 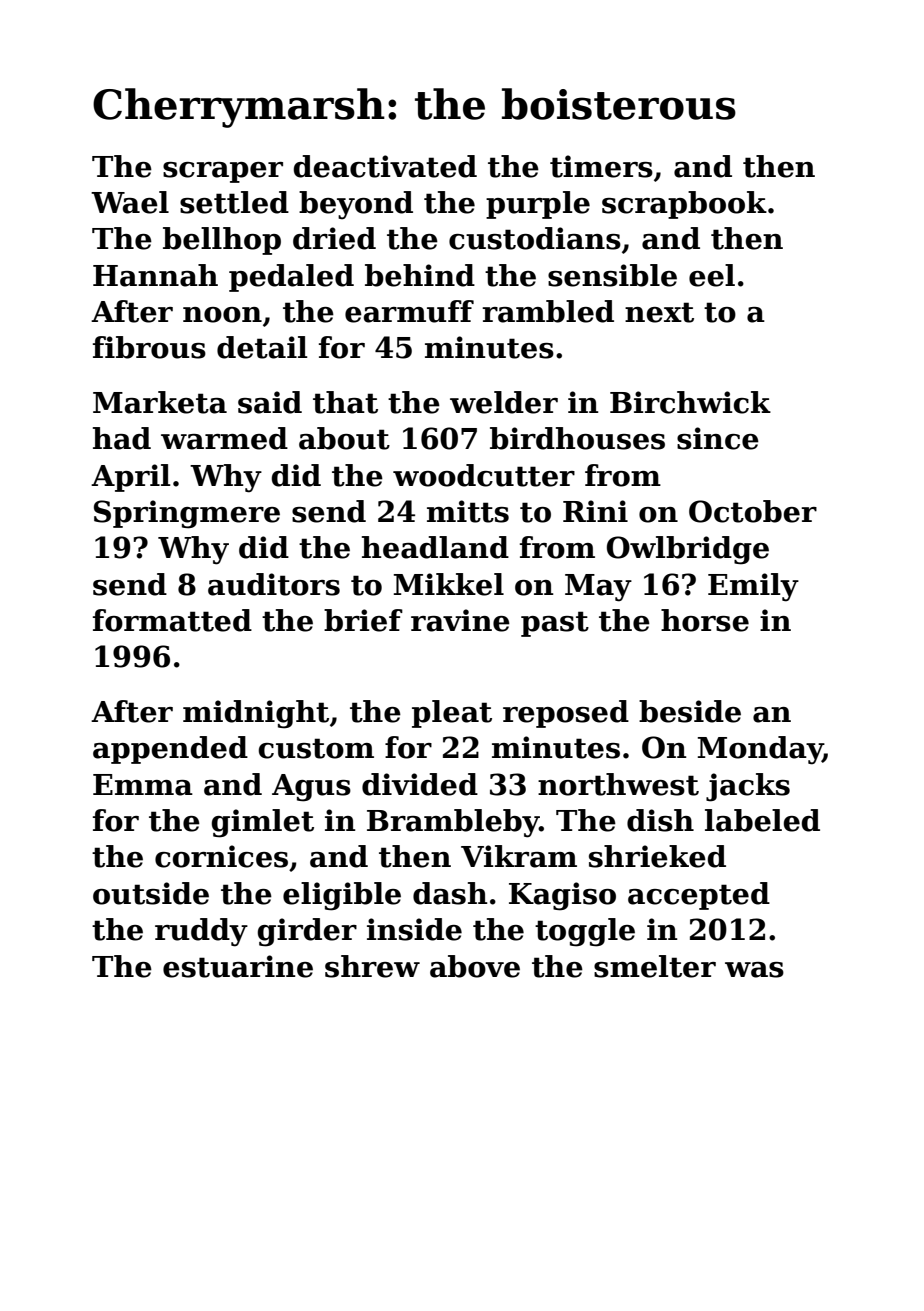 I want to click on horse, so click(x=705, y=620).
